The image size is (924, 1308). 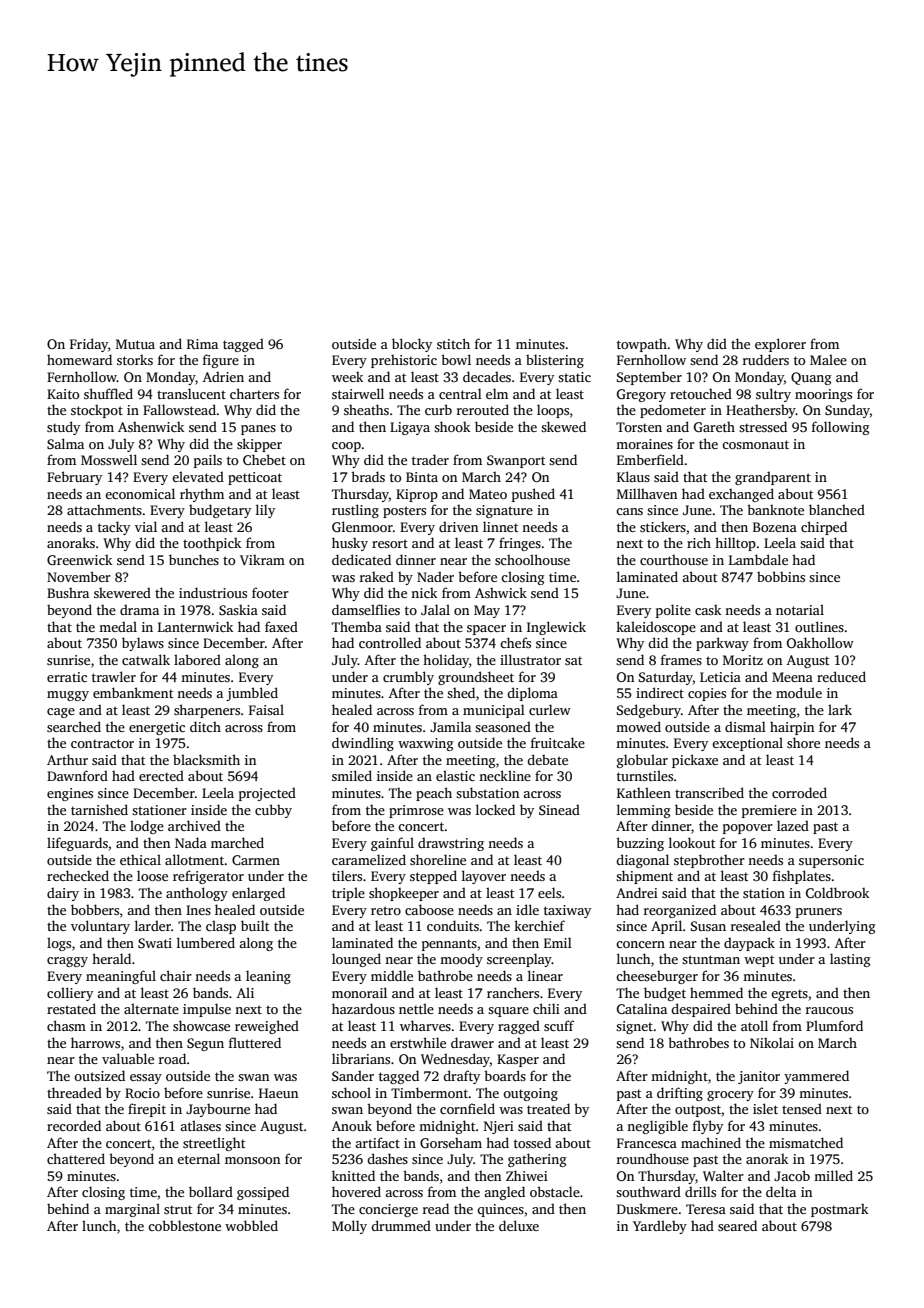 What do you see at coordinates (759, 961) in the page?
I see `wept` at bounding box center [759, 961].
